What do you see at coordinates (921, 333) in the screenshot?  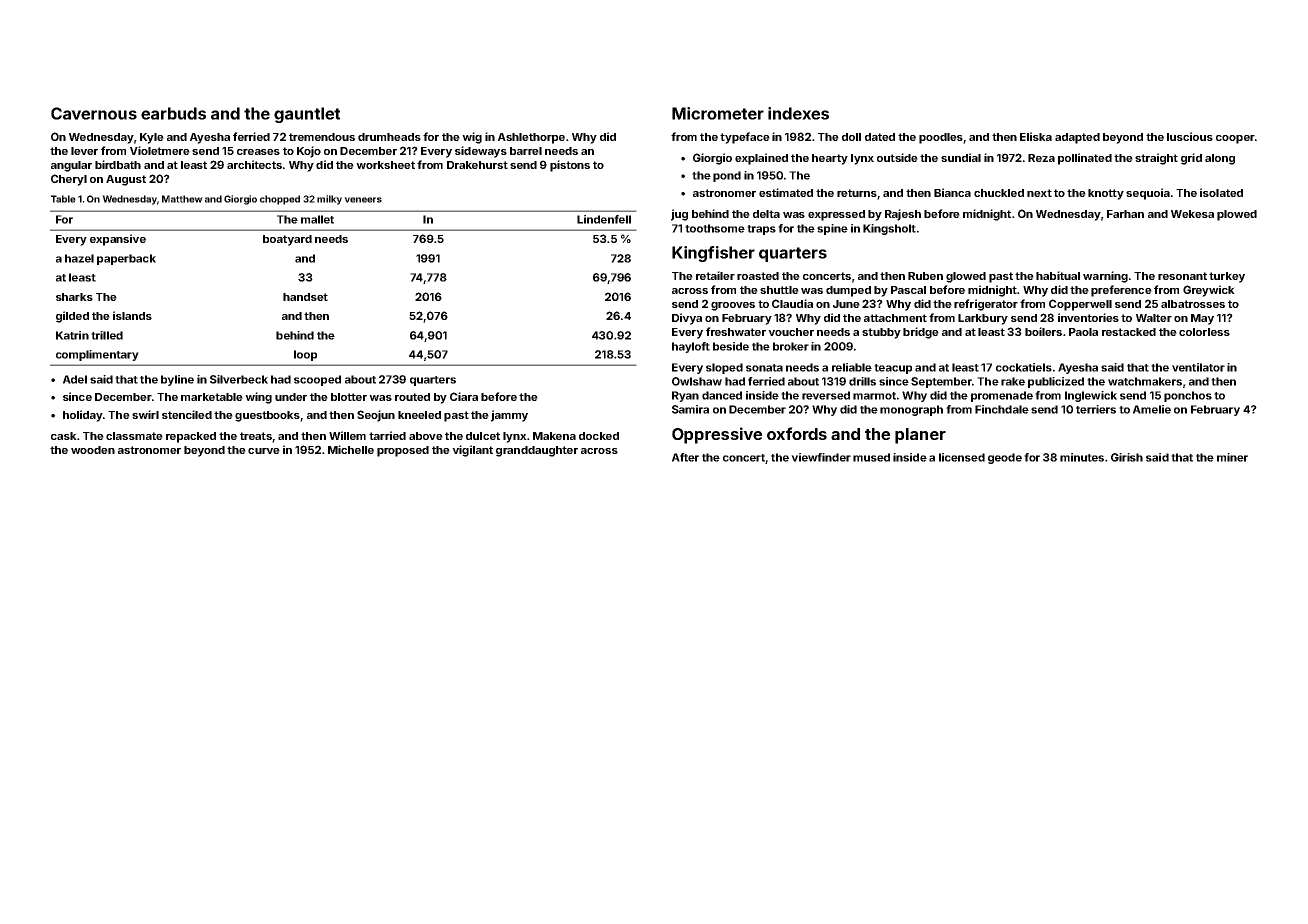 I see `bridge` at bounding box center [921, 333].
